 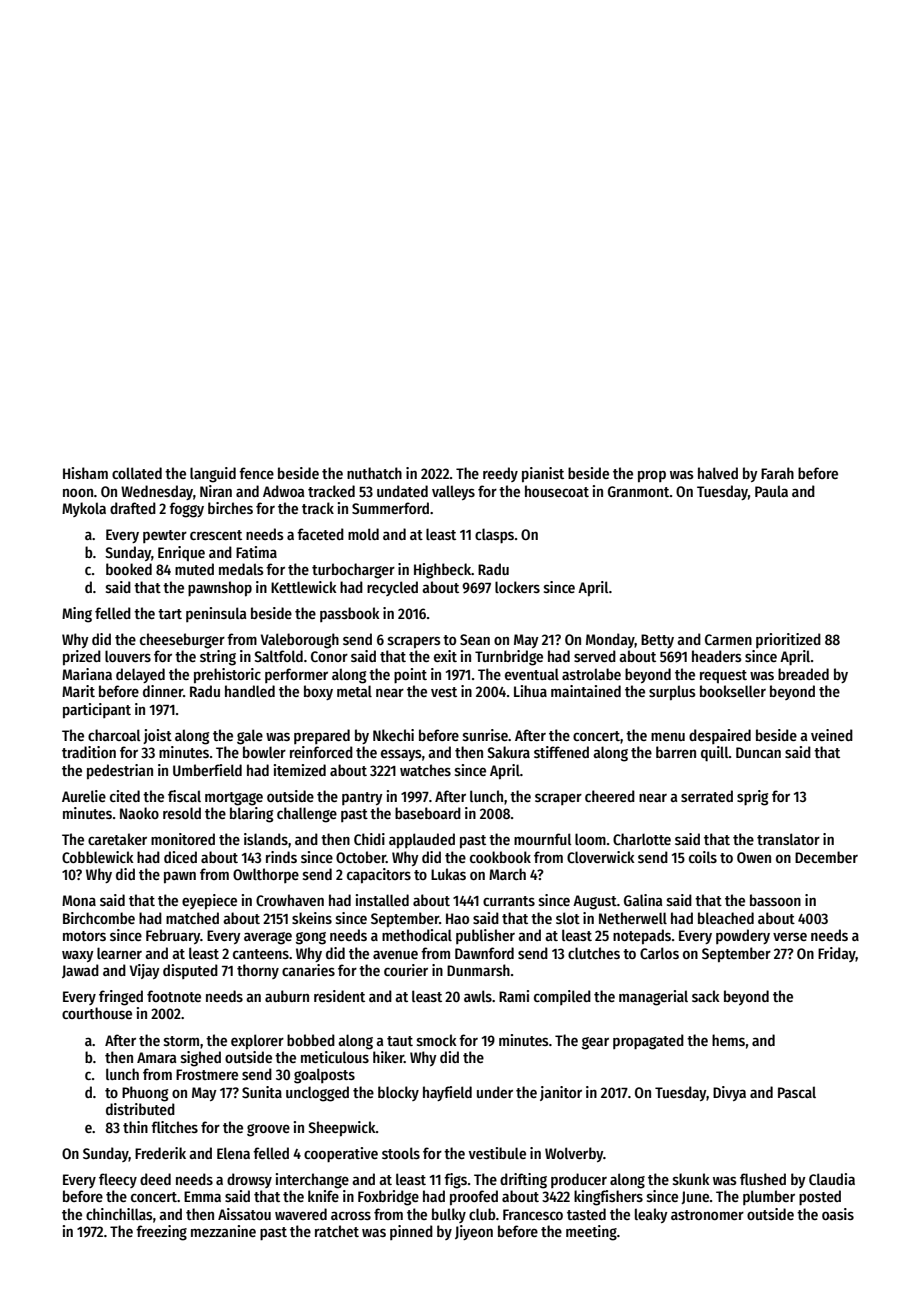 What do you see at coordinates (771, 491) in the page?
I see `Paula` at bounding box center [771, 491].
